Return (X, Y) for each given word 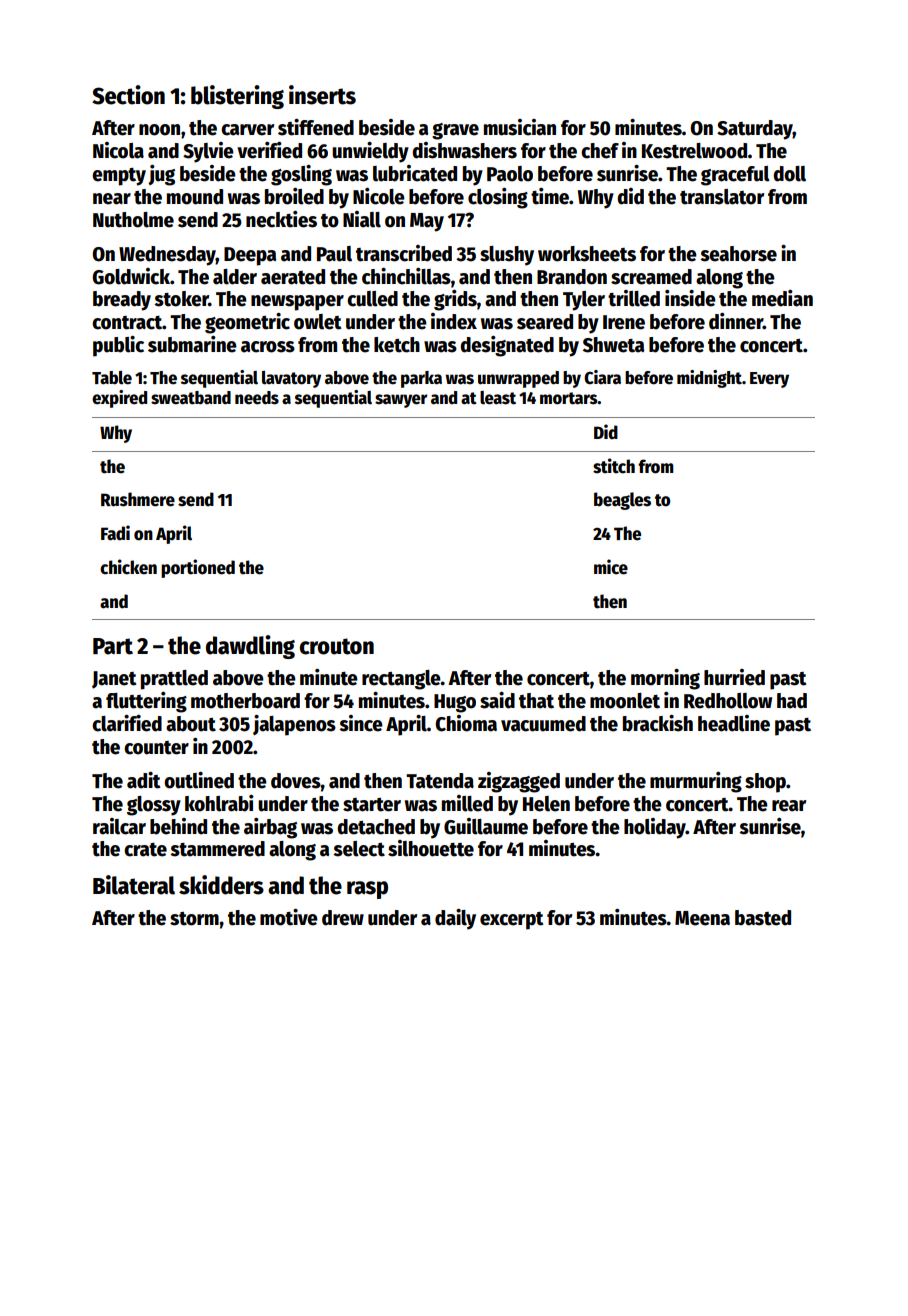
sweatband (191, 398)
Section (128, 95)
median (782, 298)
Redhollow (728, 701)
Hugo (455, 703)
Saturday (755, 130)
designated (507, 346)
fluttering (146, 702)
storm (194, 919)
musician (520, 127)
